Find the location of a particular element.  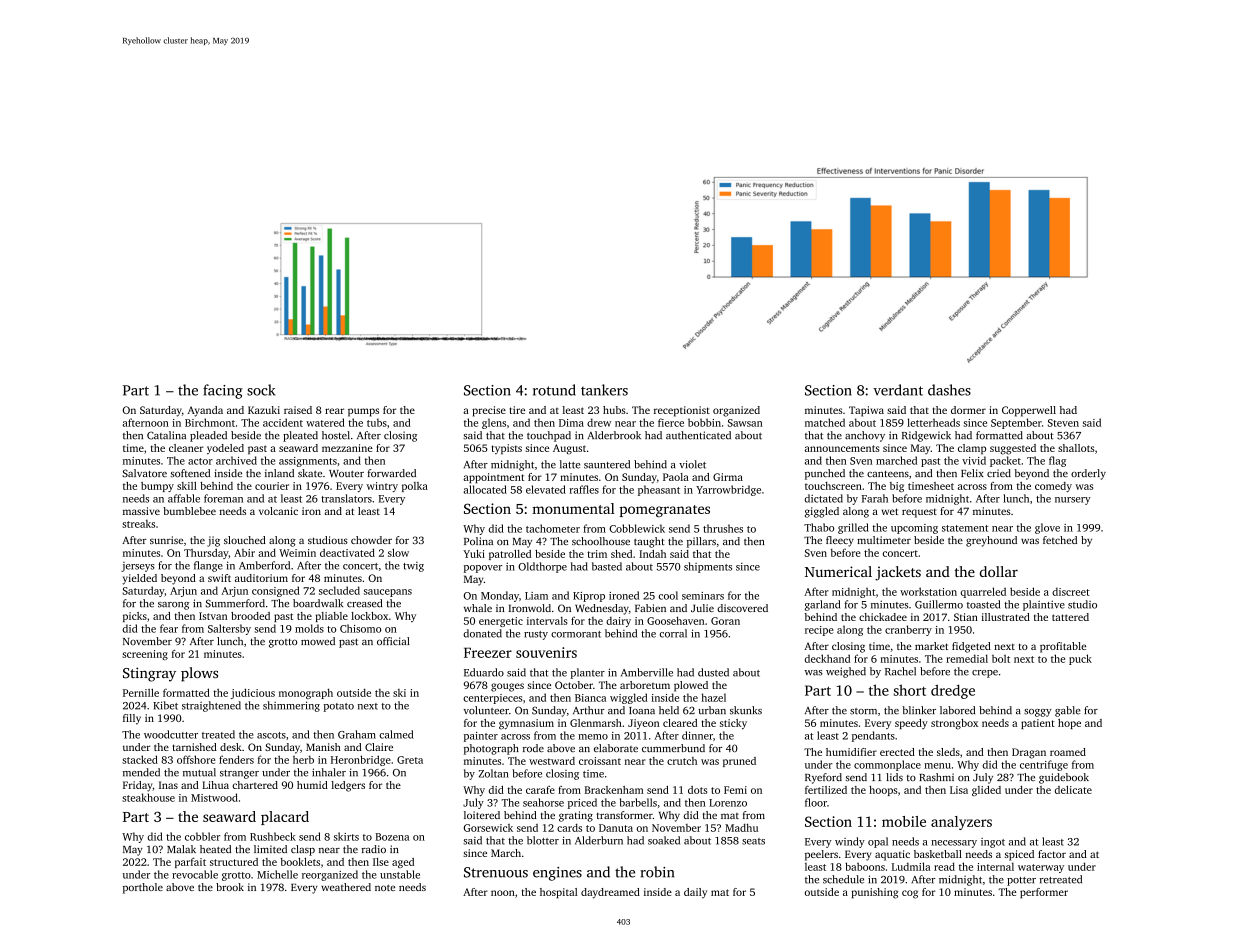

thrushes is located at coordinates (723, 528).
